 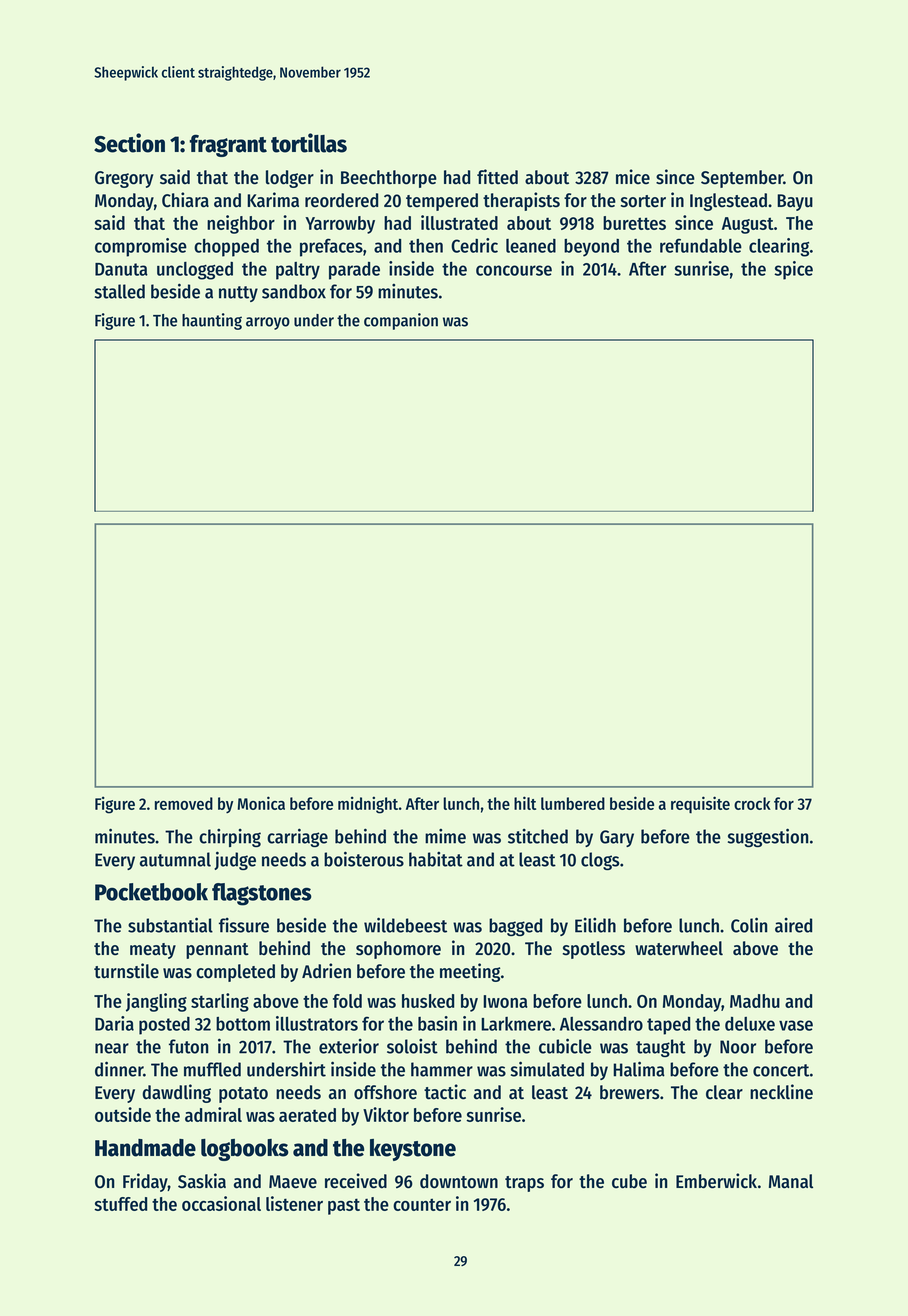 What do you see at coordinates (212, 1069) in the screenshot?
I see `muffled` at bounding box center [212, 1069].
